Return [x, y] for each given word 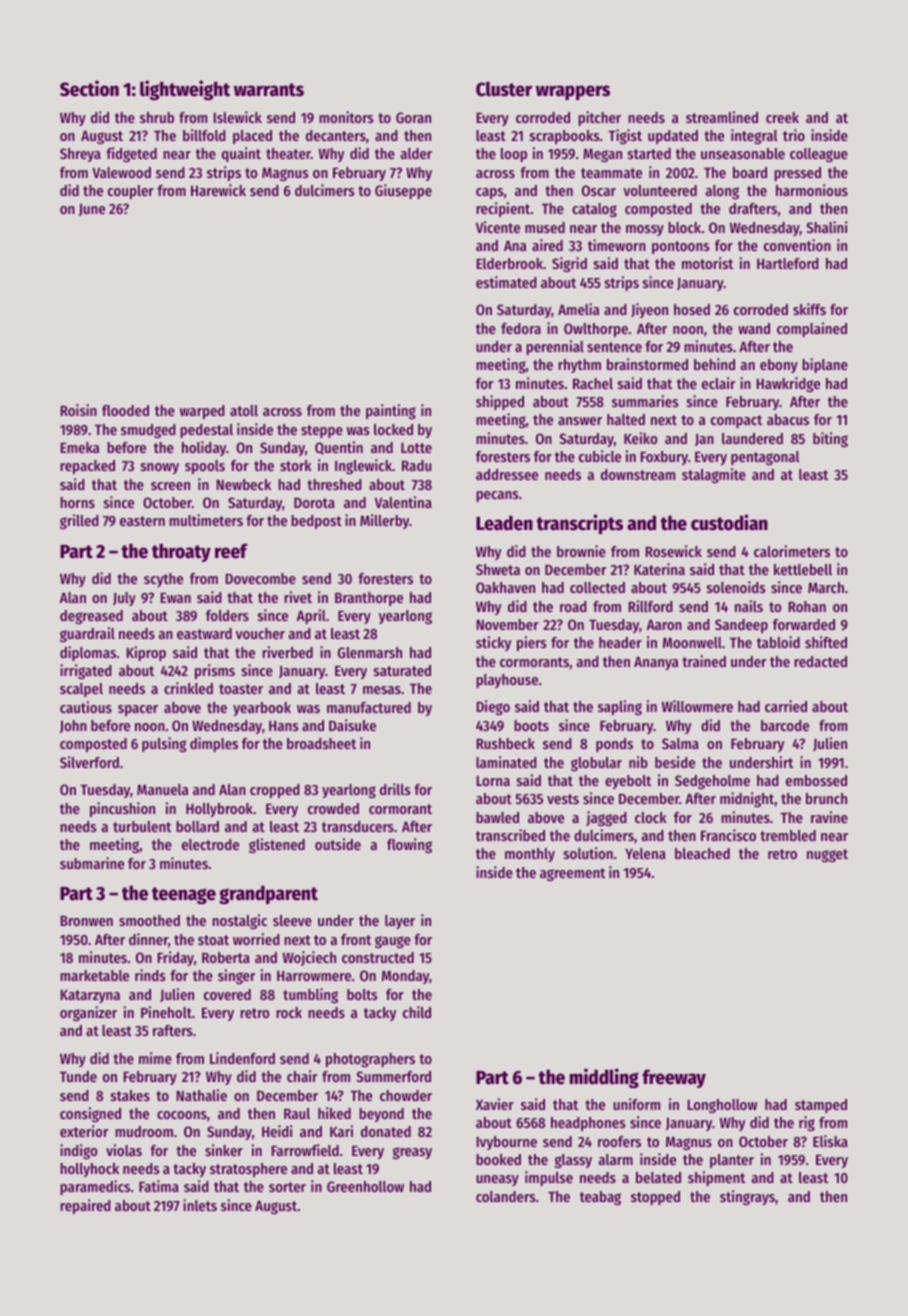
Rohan [807, 606]
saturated [402, 670]
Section [89, 88]
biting [830, 439]
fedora [521, 328]
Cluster [504, 89]
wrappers [573, 92]
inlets [200, 1205]
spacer [138, 710]
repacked [87, 467]
